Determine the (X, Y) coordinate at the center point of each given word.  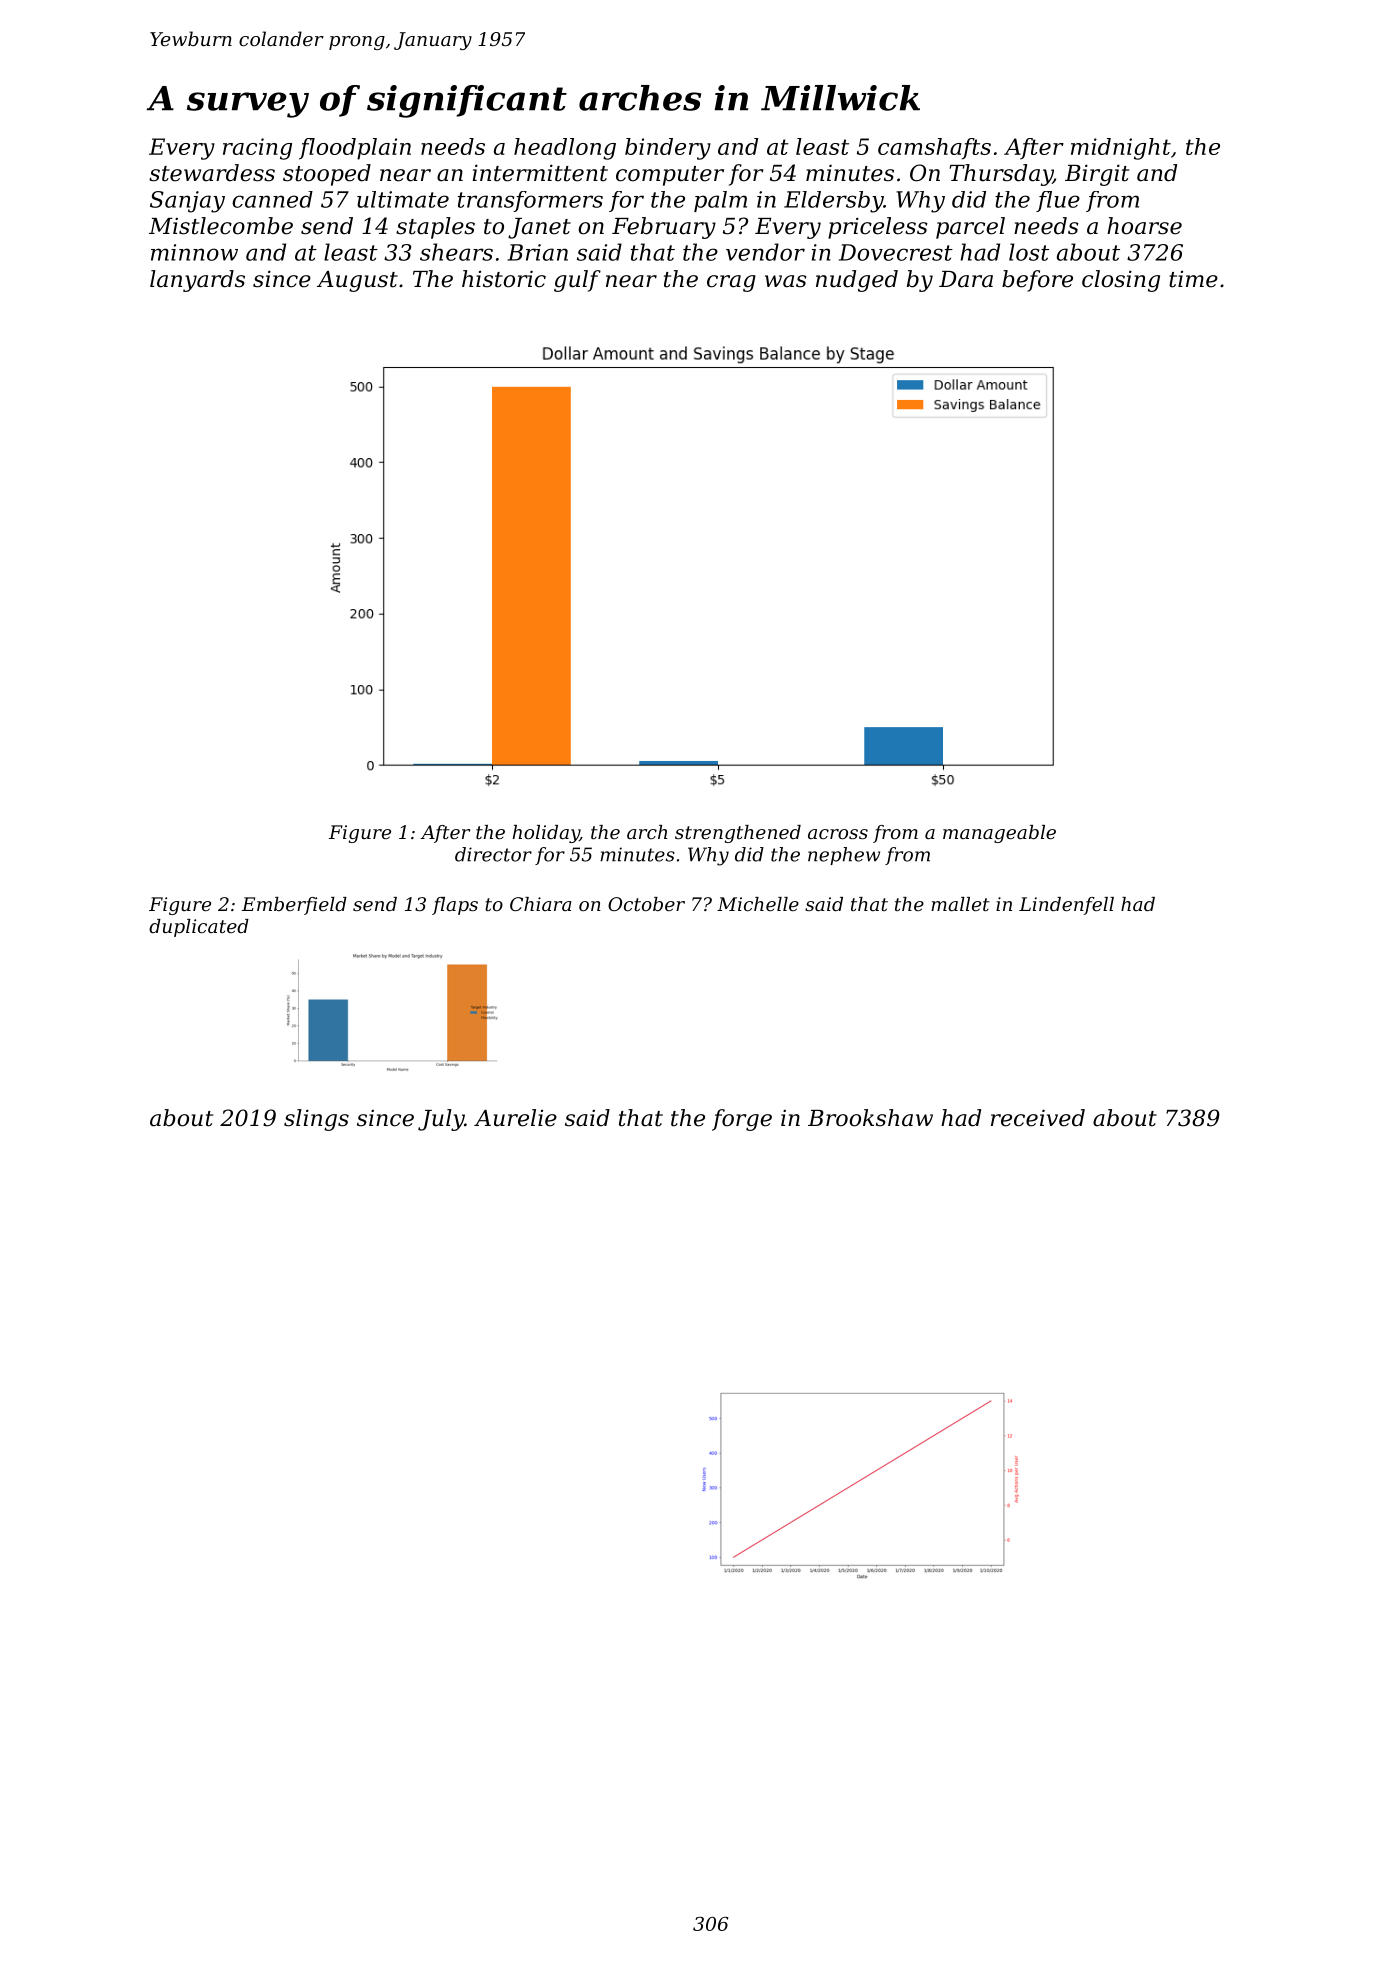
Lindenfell (1066, 906)
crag (731, 283)
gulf (577, 281)
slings (316, 1120)
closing (1121, 281)
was (786, 281)
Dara (966, 279)
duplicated (199, 928)
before (1037, 281)
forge (742, 1120)
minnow (194, 252)
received (1038, 1118)
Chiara (540, 904)
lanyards (197, 281)
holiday (546, 834)
